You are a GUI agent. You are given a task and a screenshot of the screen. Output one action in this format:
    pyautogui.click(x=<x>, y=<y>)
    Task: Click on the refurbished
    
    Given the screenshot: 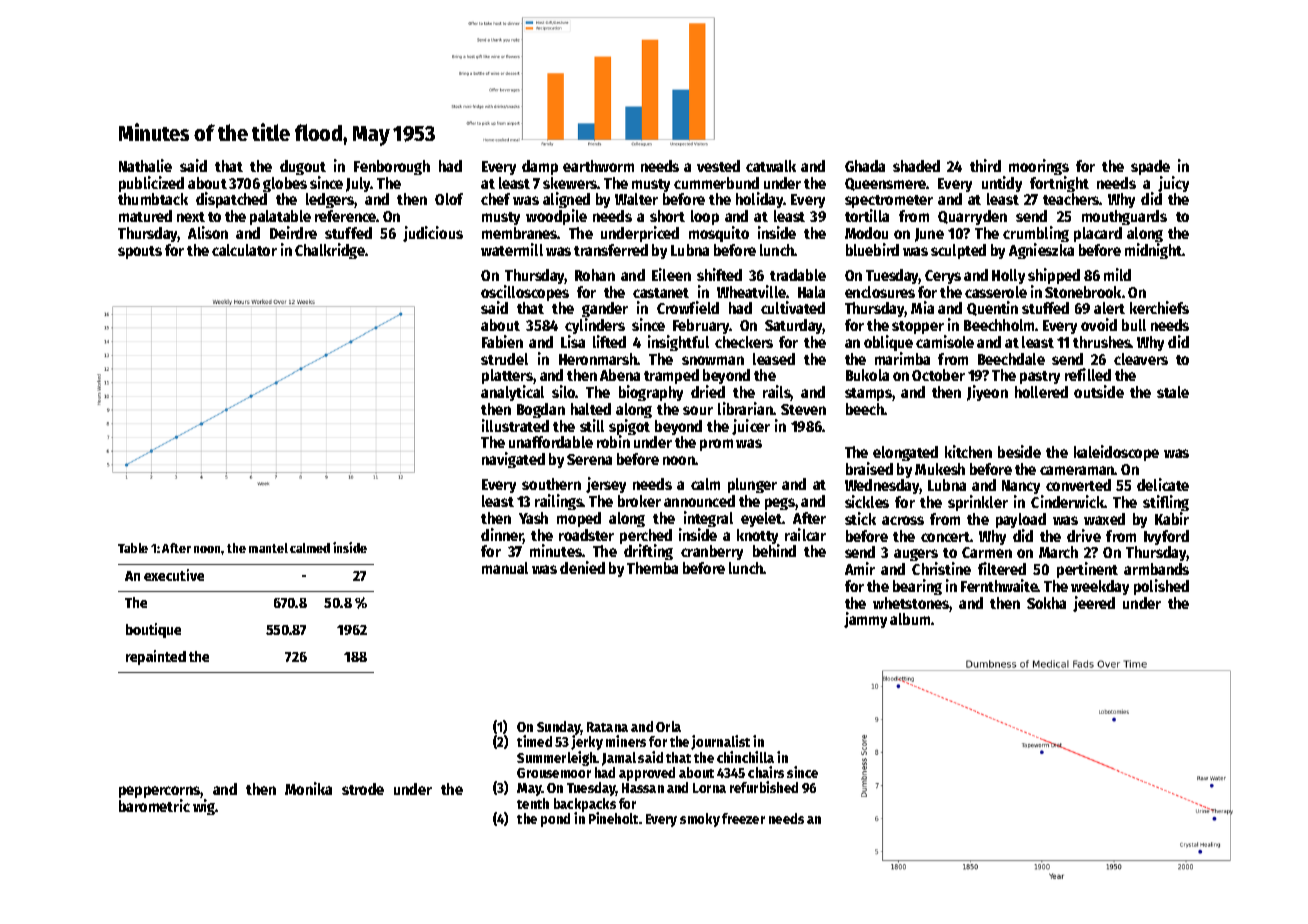 What is the action you would take?
    pyautogui.click(x=764, y=787)
